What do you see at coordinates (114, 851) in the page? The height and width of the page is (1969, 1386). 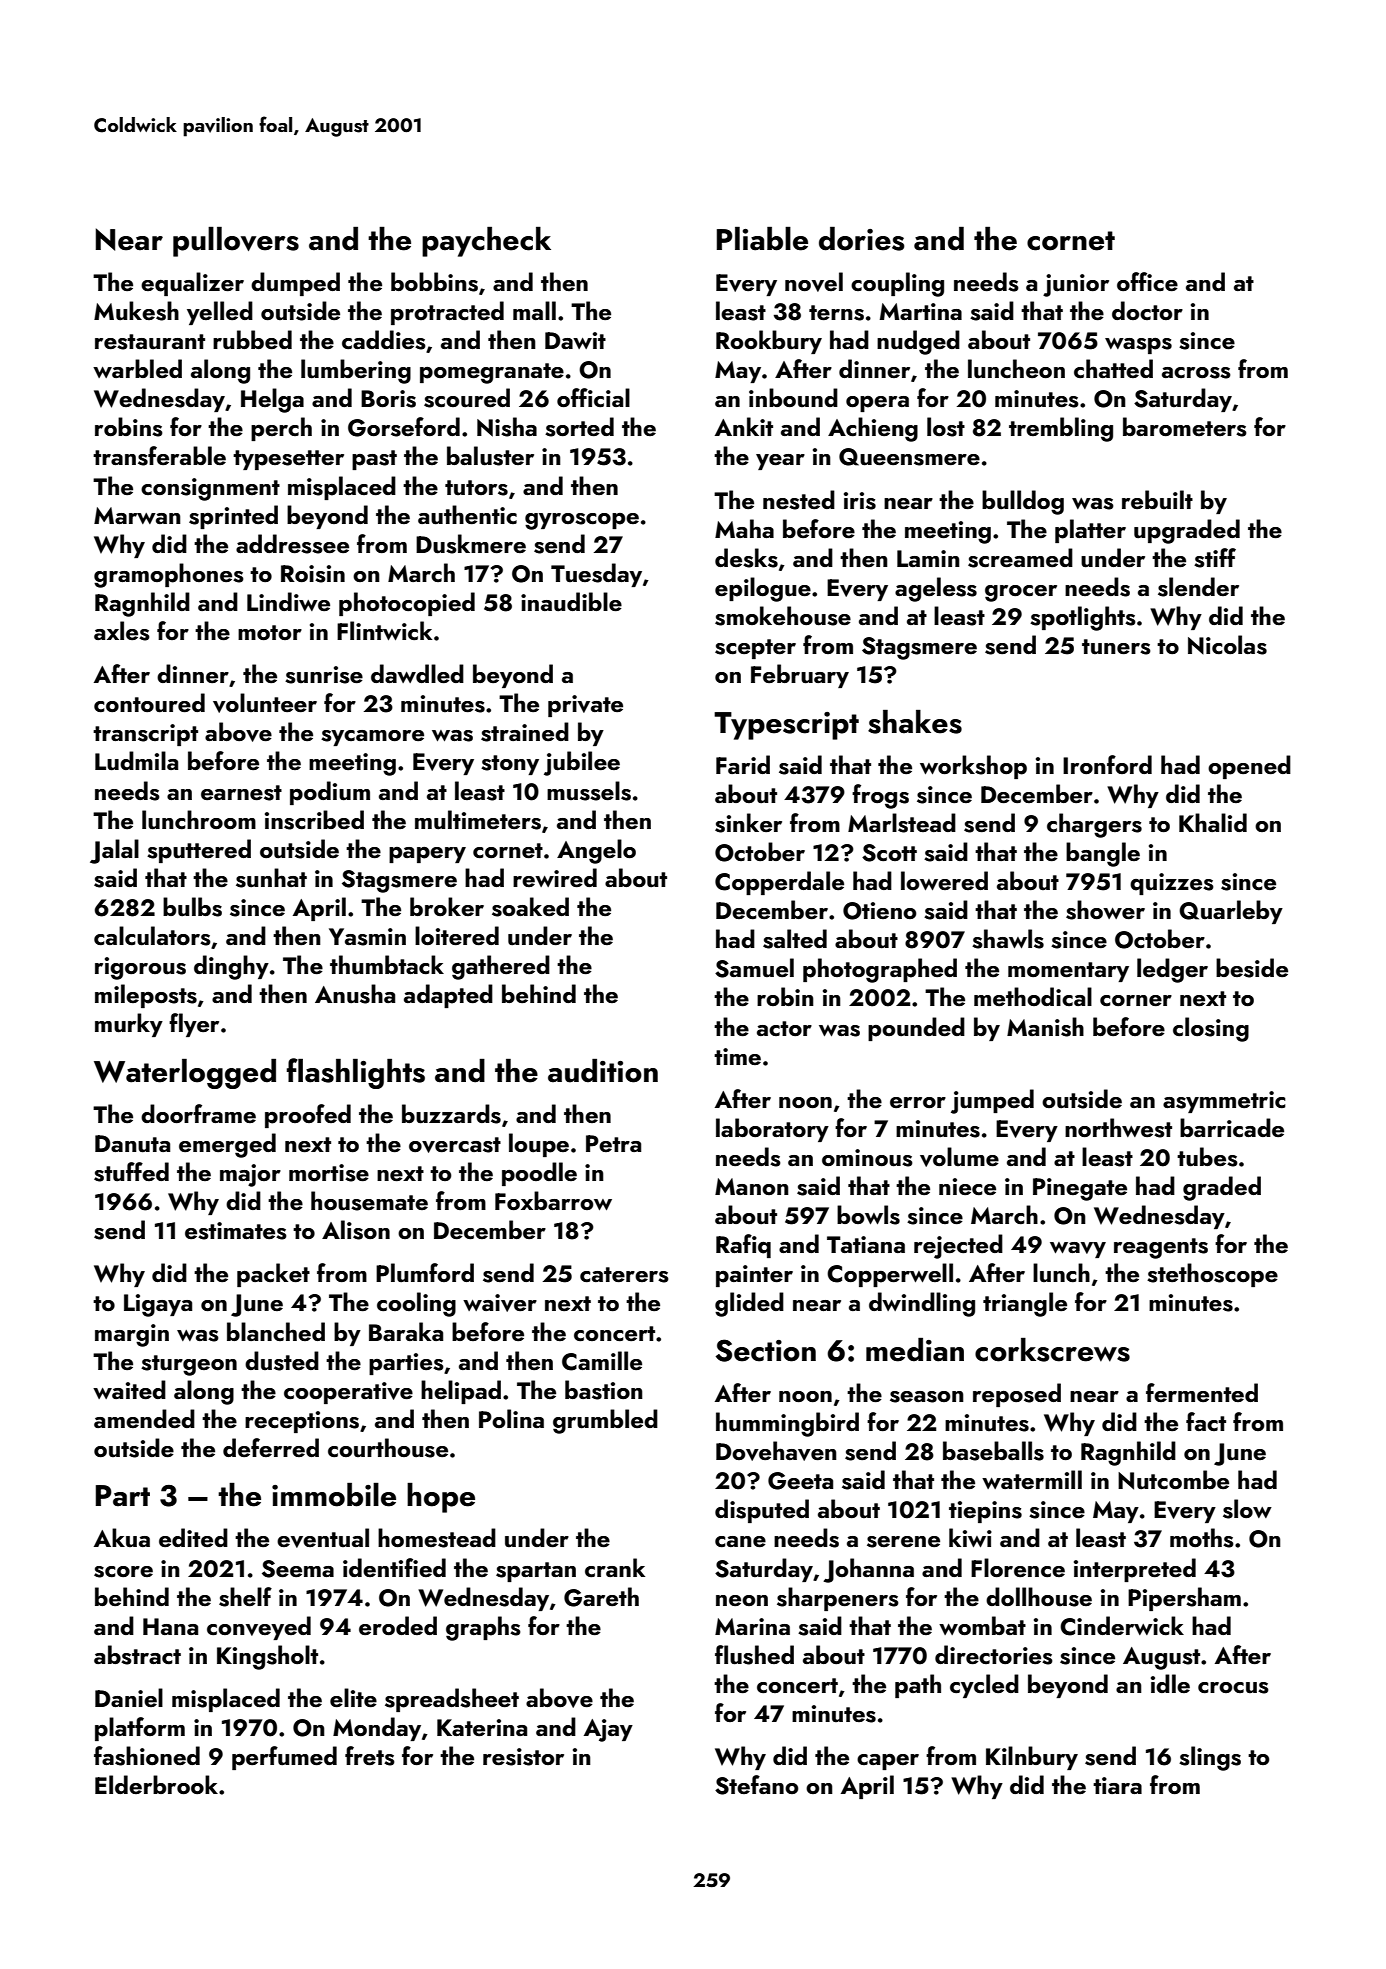 I see `Jalal` at bounding box center [114, 851].
